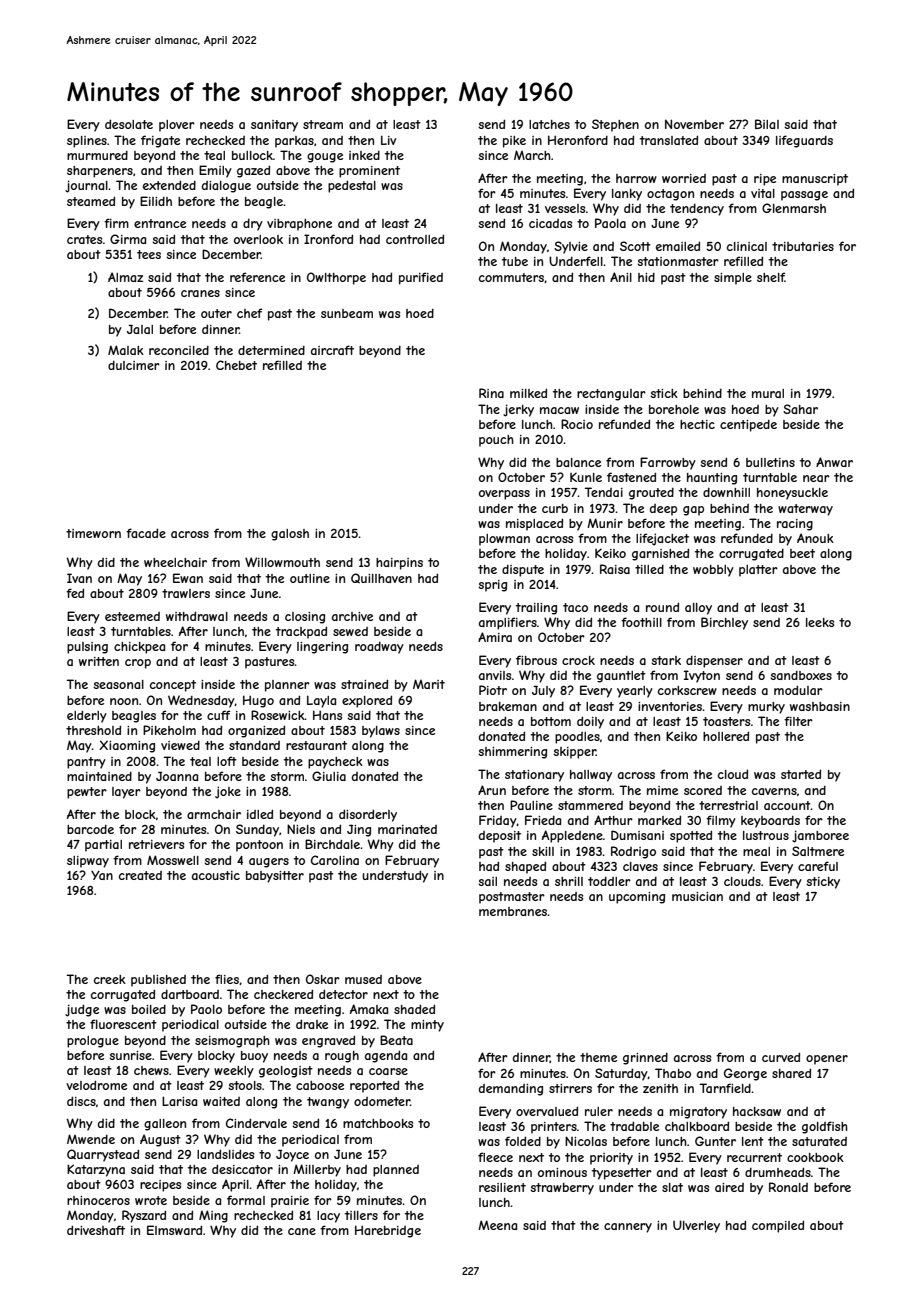  Describe the element at coordinates (399, 564) in the document. I see `hairpins` at that location.
